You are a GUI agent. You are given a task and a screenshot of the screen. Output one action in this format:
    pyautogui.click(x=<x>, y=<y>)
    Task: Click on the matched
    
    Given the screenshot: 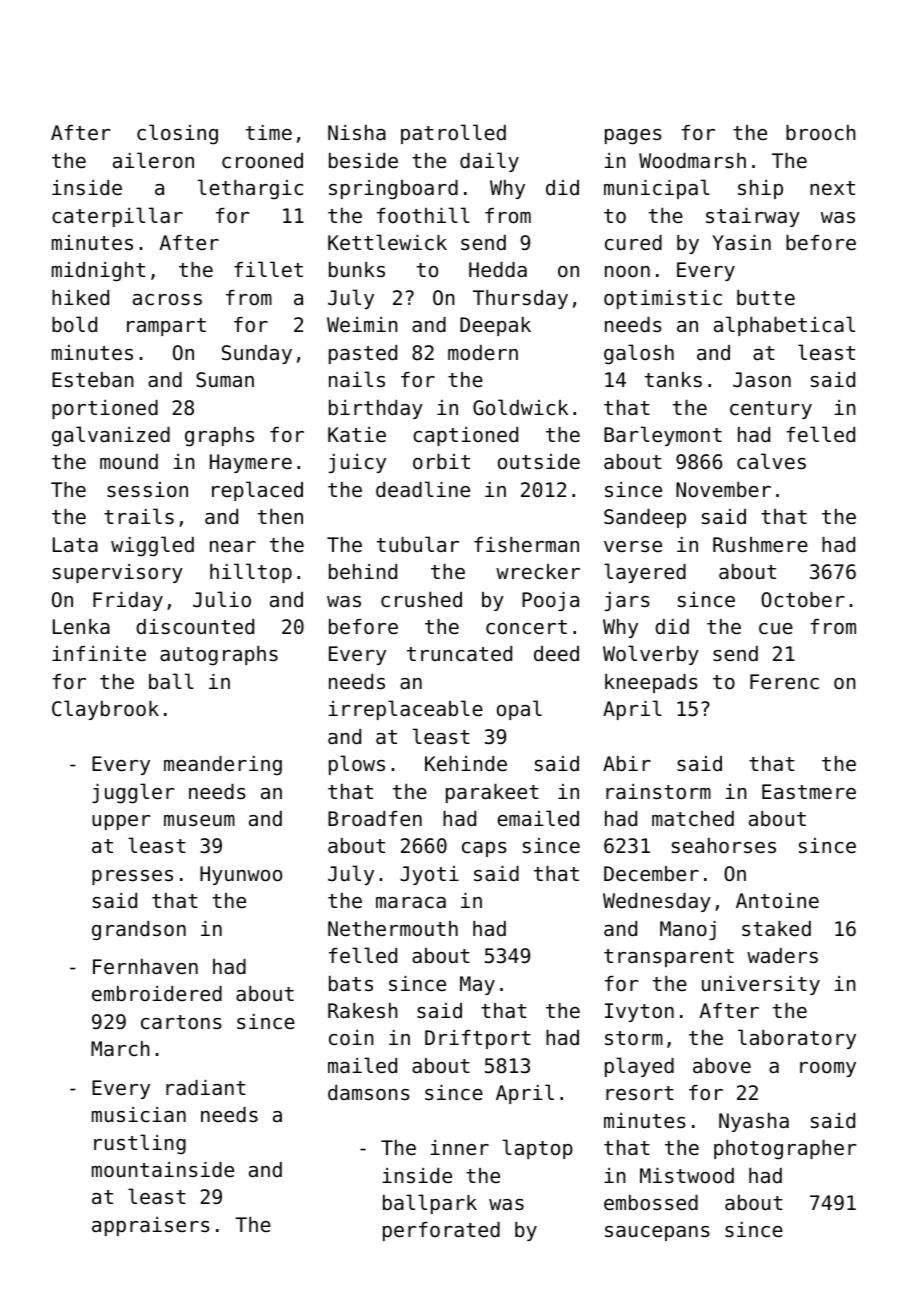 What is the action you would take?
    pyautogui.click(x=693, y=819)
